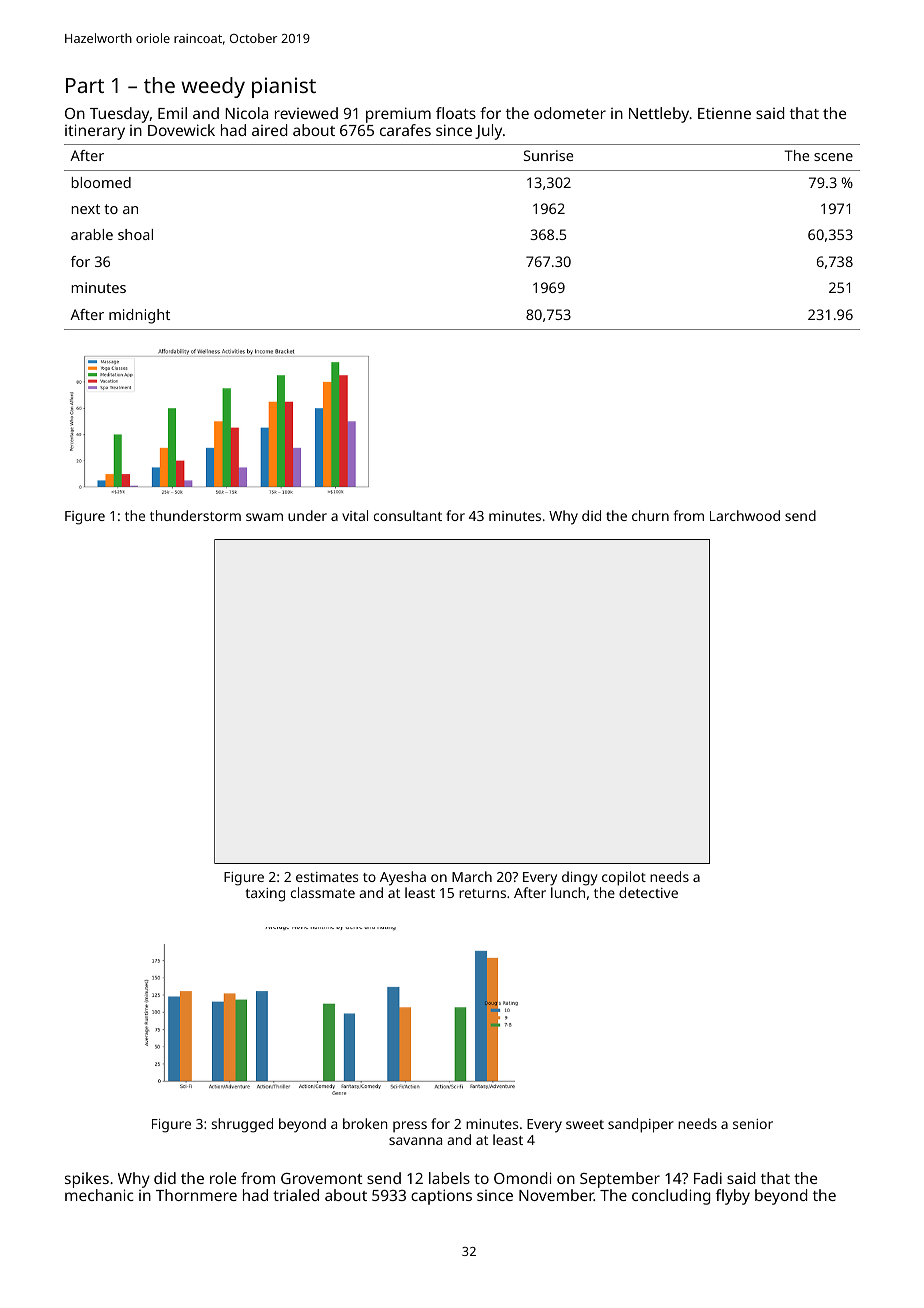 This page has height=1308, width=924. Describe the element at coordinates (624, 878) in the page. I see `copilot` at that location.
